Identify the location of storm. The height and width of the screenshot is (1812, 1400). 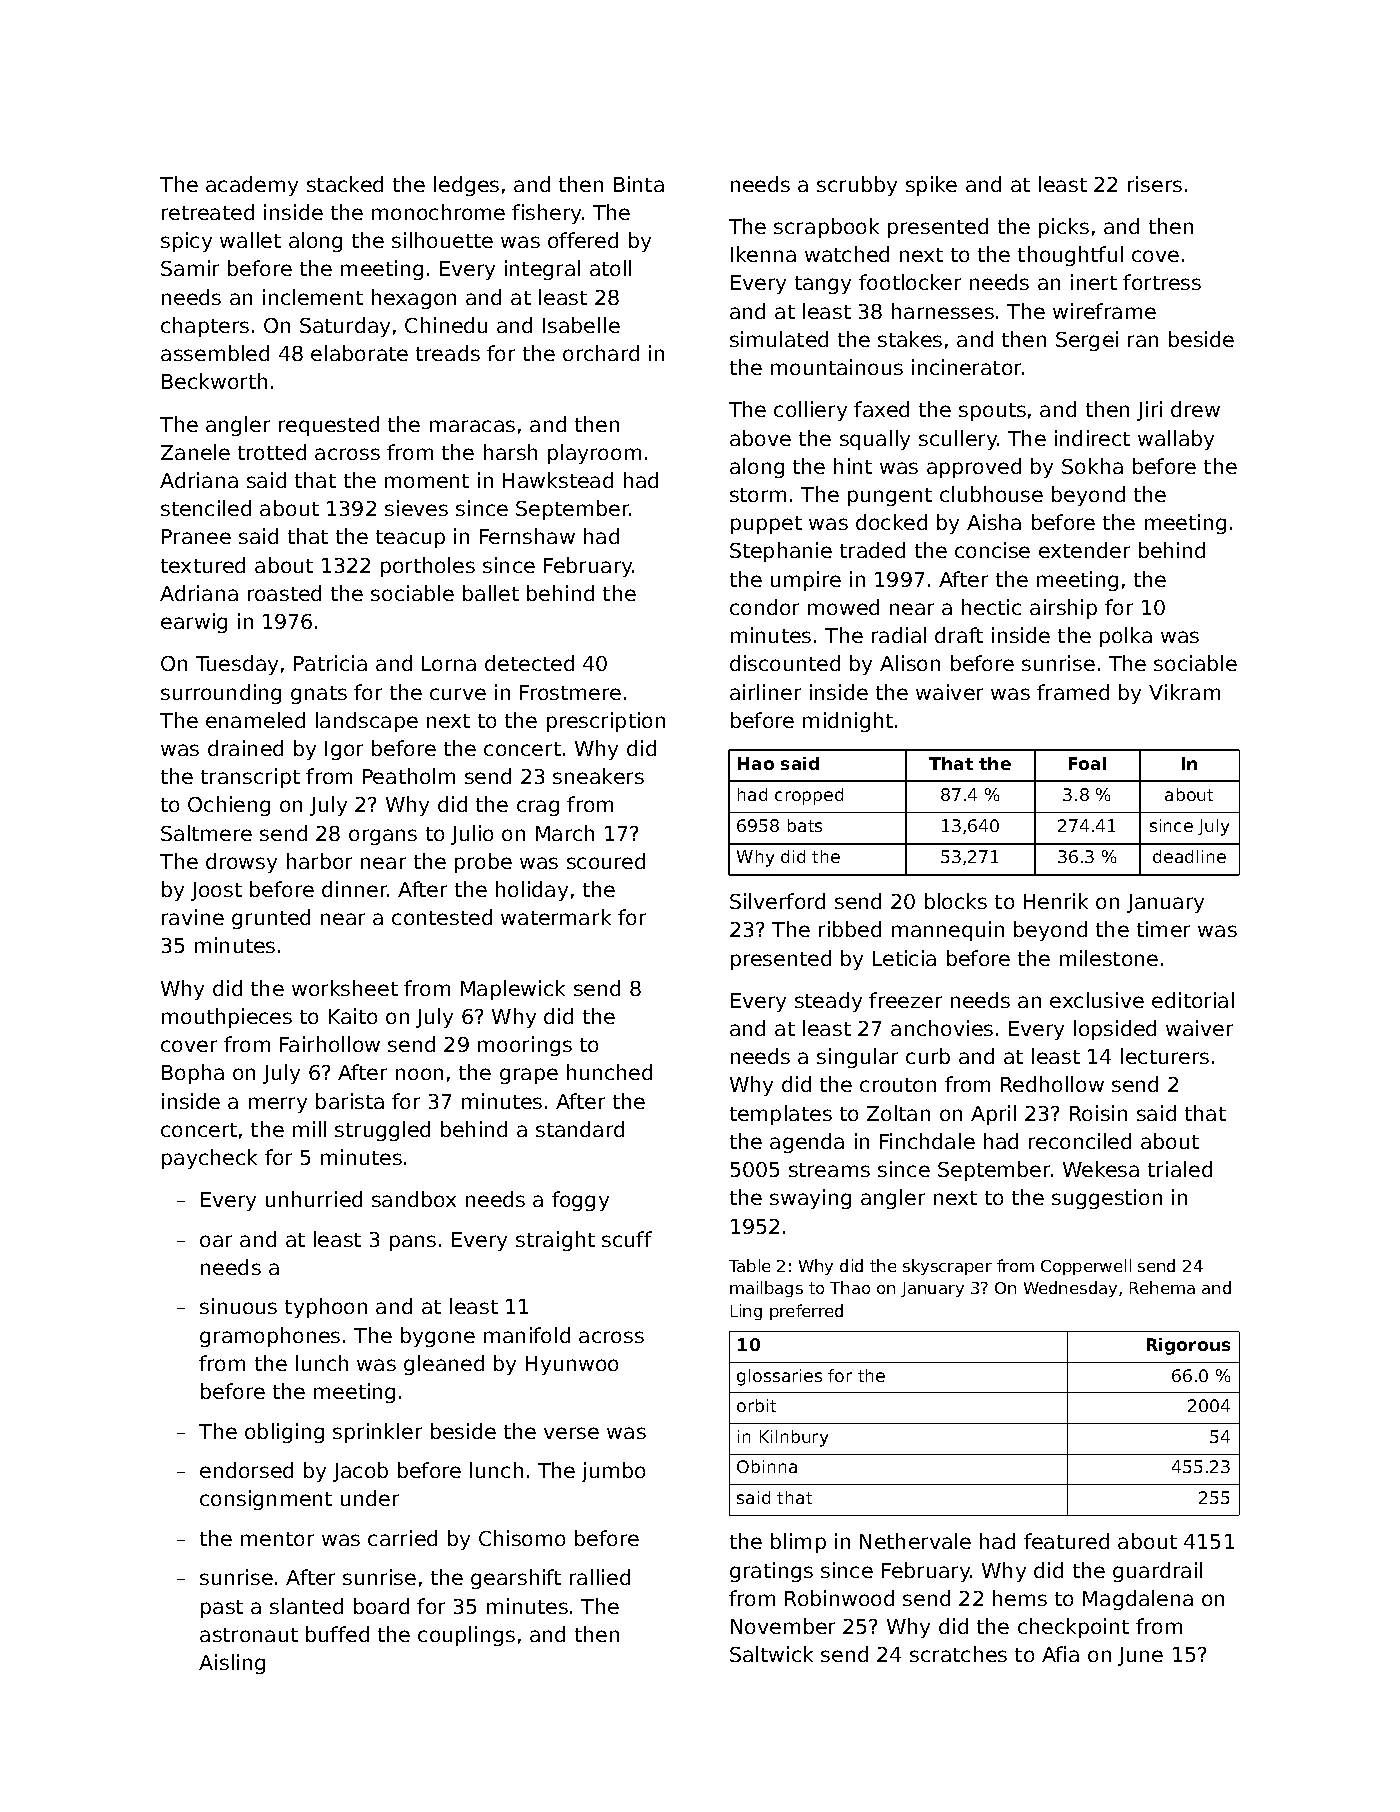
(758, 495).
